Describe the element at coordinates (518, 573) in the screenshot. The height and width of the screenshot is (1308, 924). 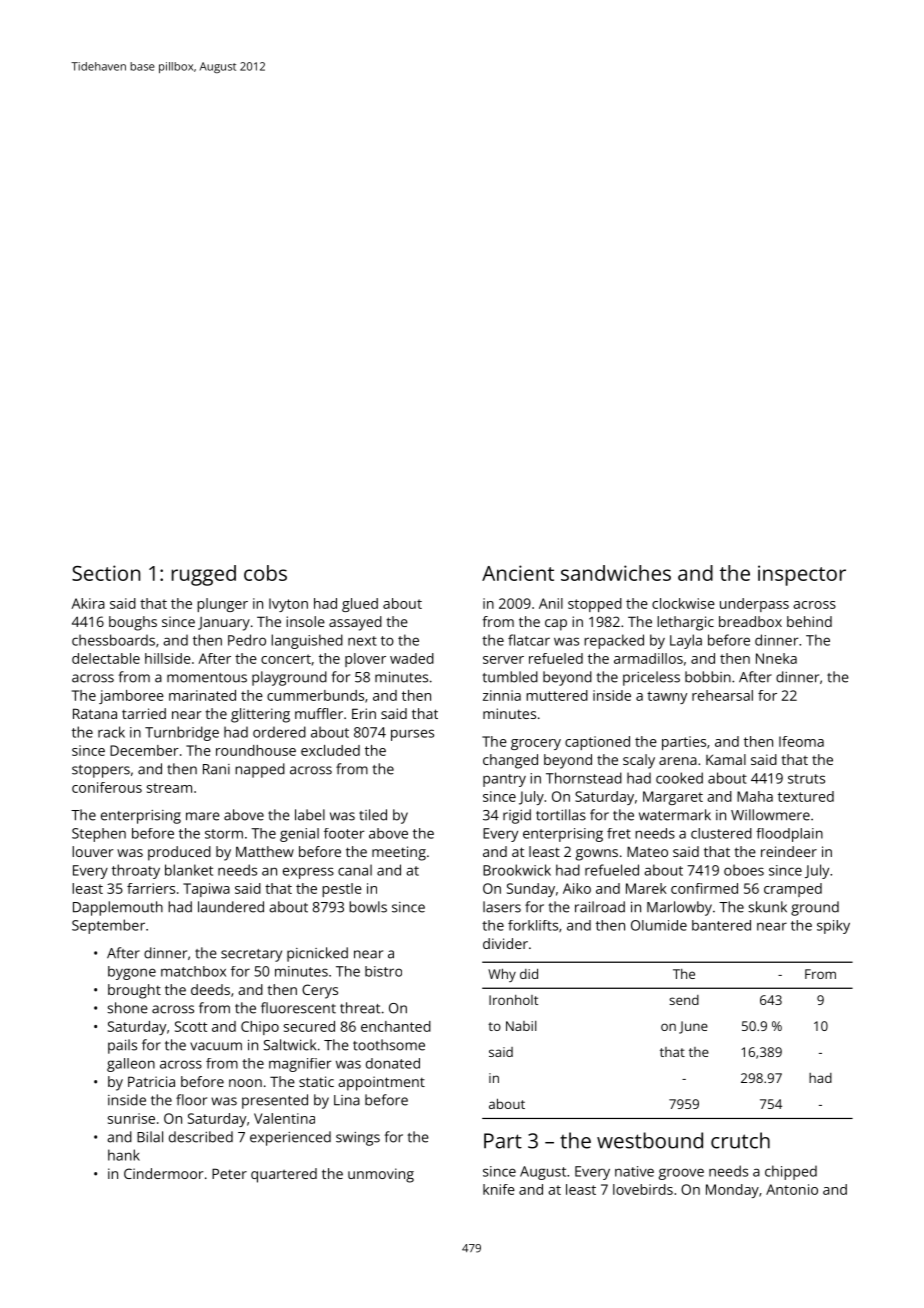
I see `Ancient` at that location.
